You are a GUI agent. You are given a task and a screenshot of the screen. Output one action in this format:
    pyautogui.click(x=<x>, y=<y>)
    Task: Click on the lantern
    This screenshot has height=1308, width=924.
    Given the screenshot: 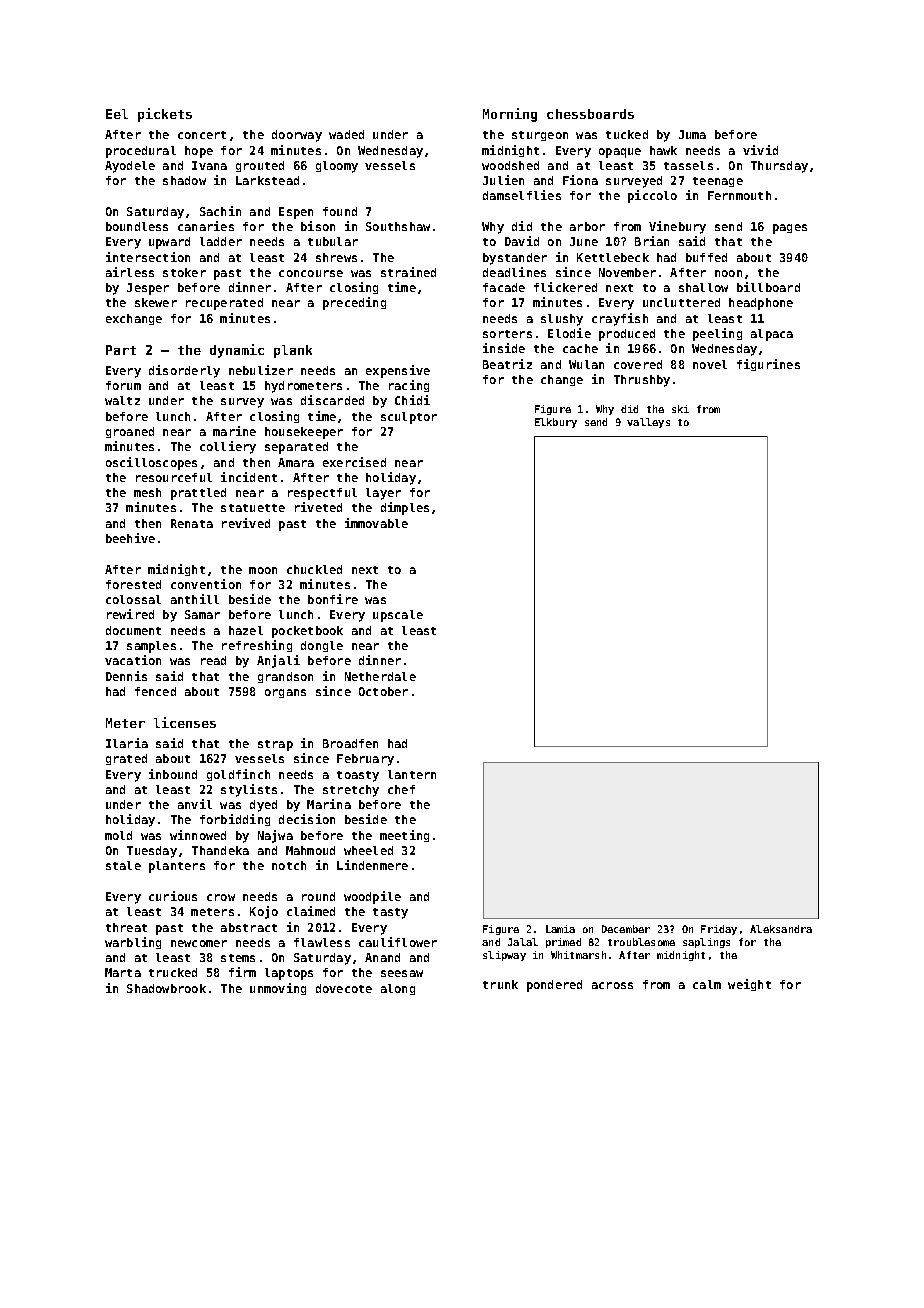 What is the action you would take?
    pyautogui.click(x=412, y=774)
